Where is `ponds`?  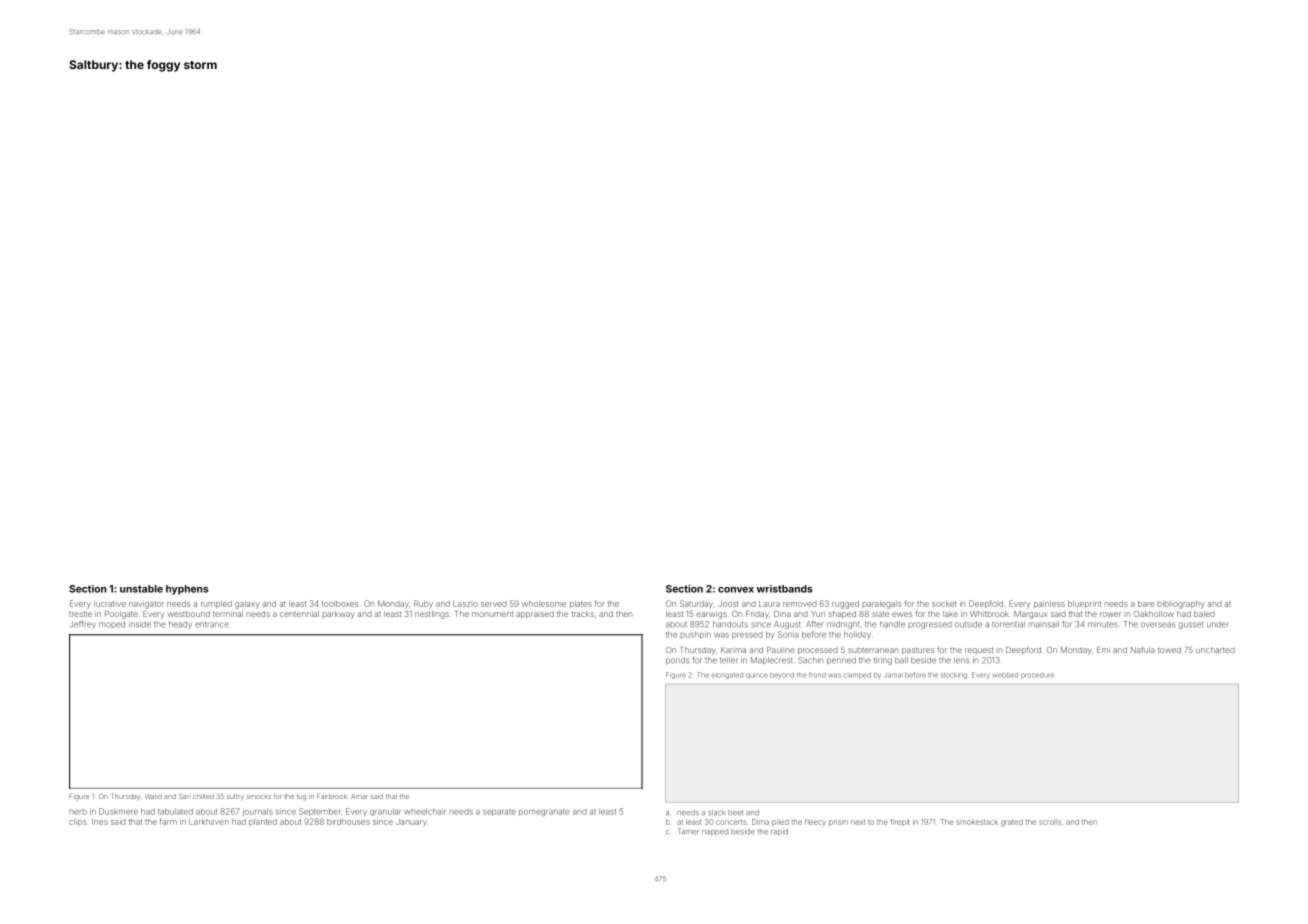
ponds is located at coordinates (677, 661).
